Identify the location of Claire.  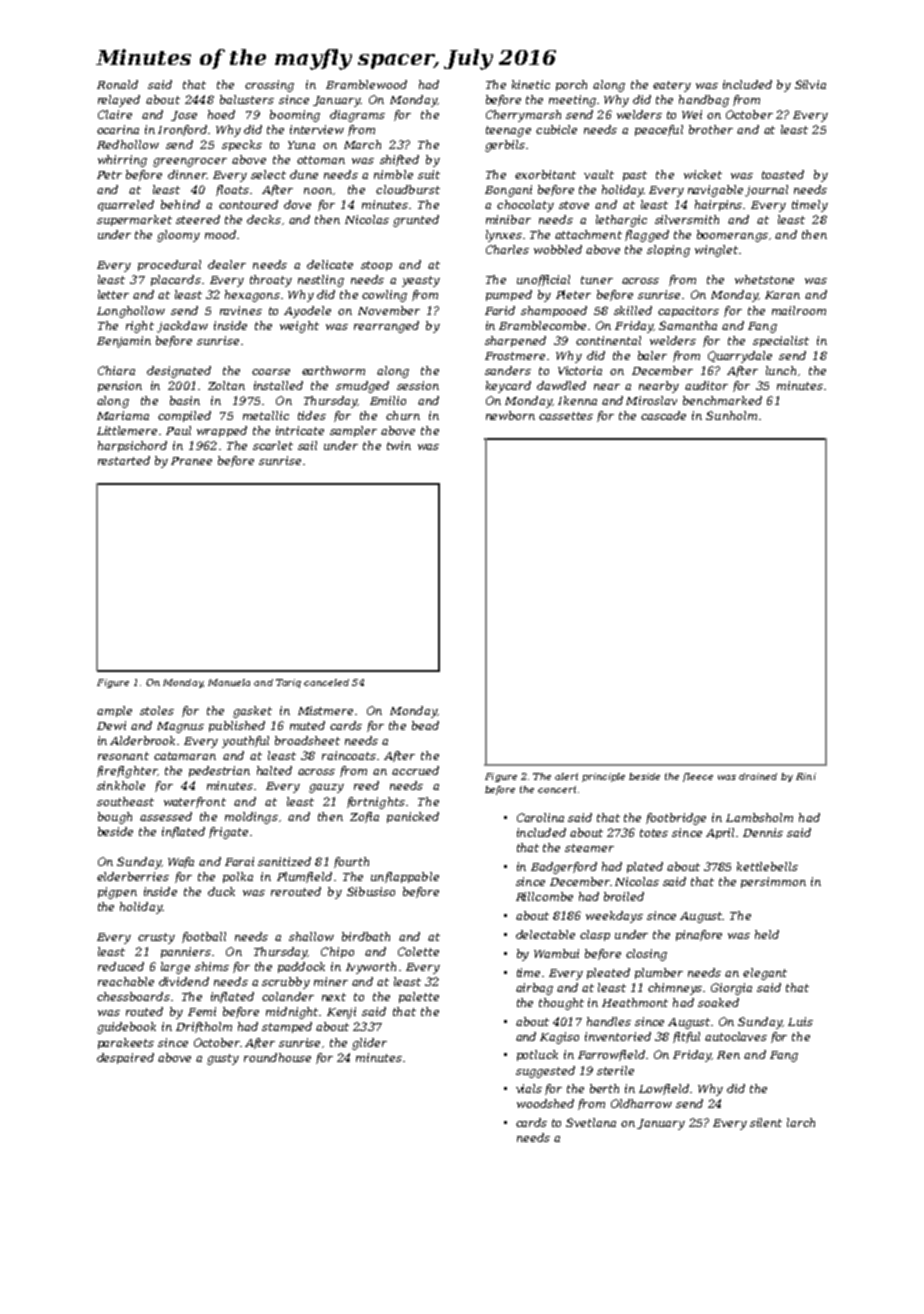
(115, 114).
